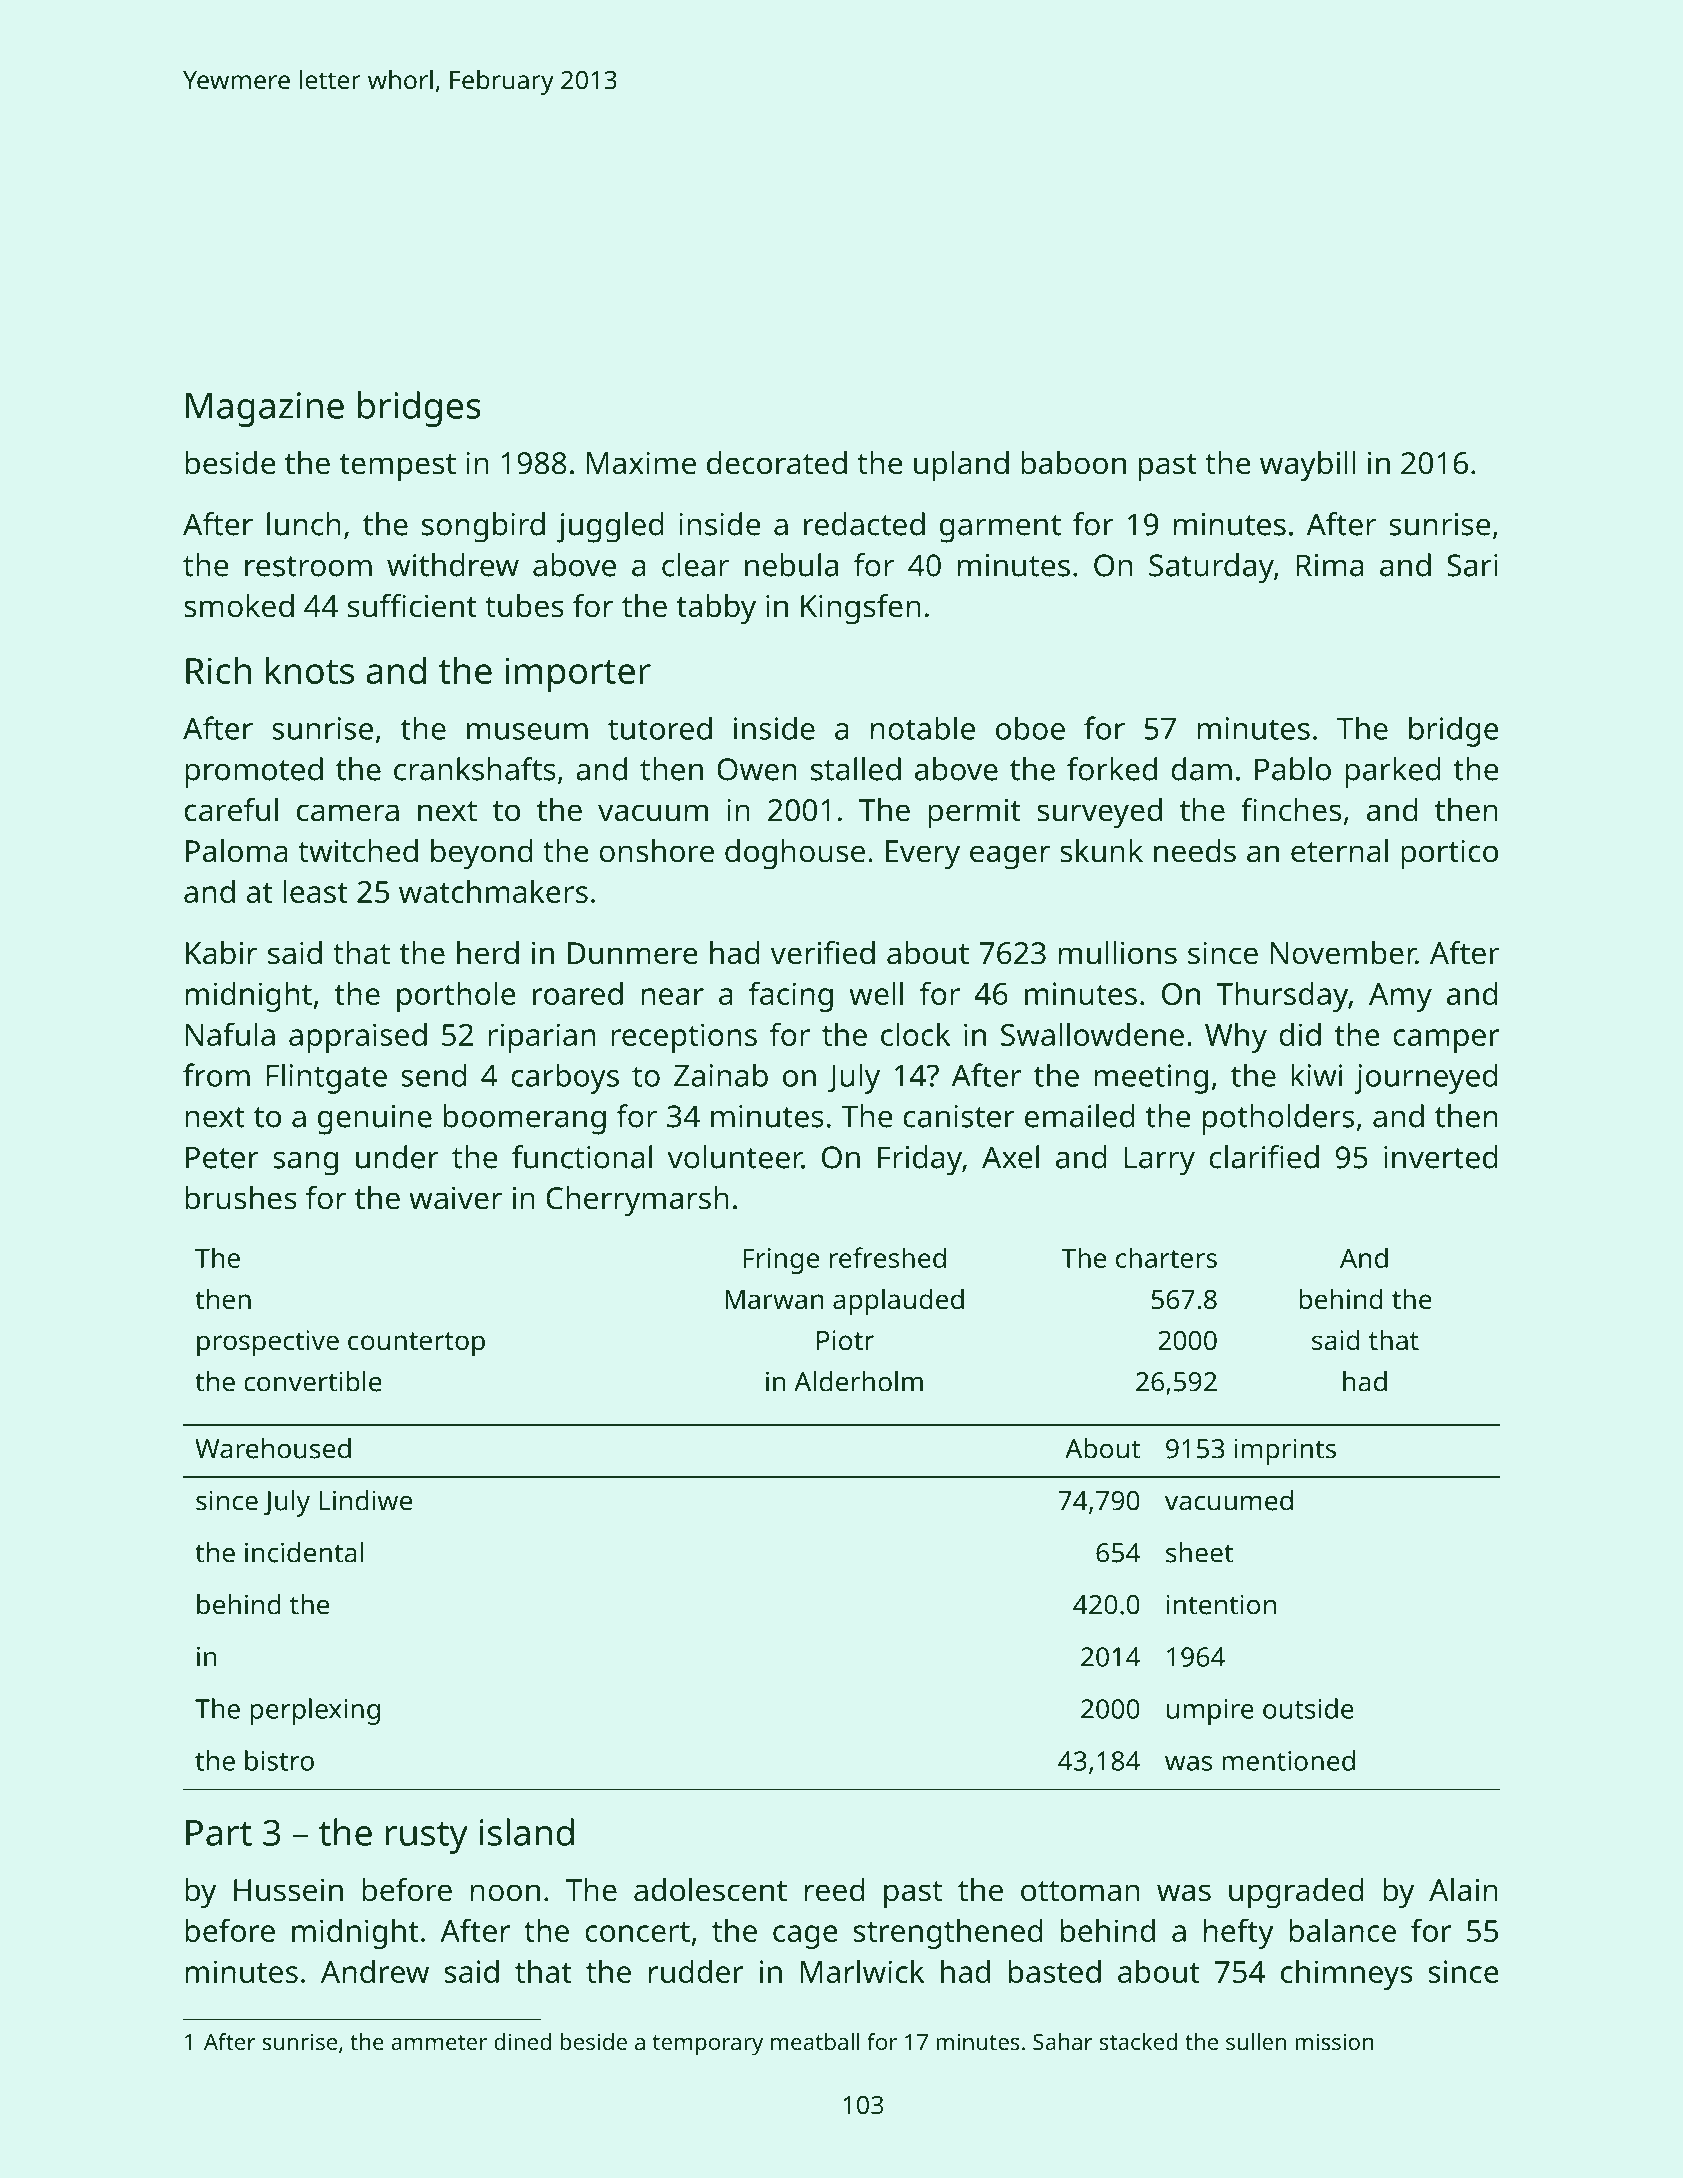 The image size is (1683, 2178). Describe the element at coordinates (1092, 1034) in the screenshot. I see `Swallowdene` at that location.
